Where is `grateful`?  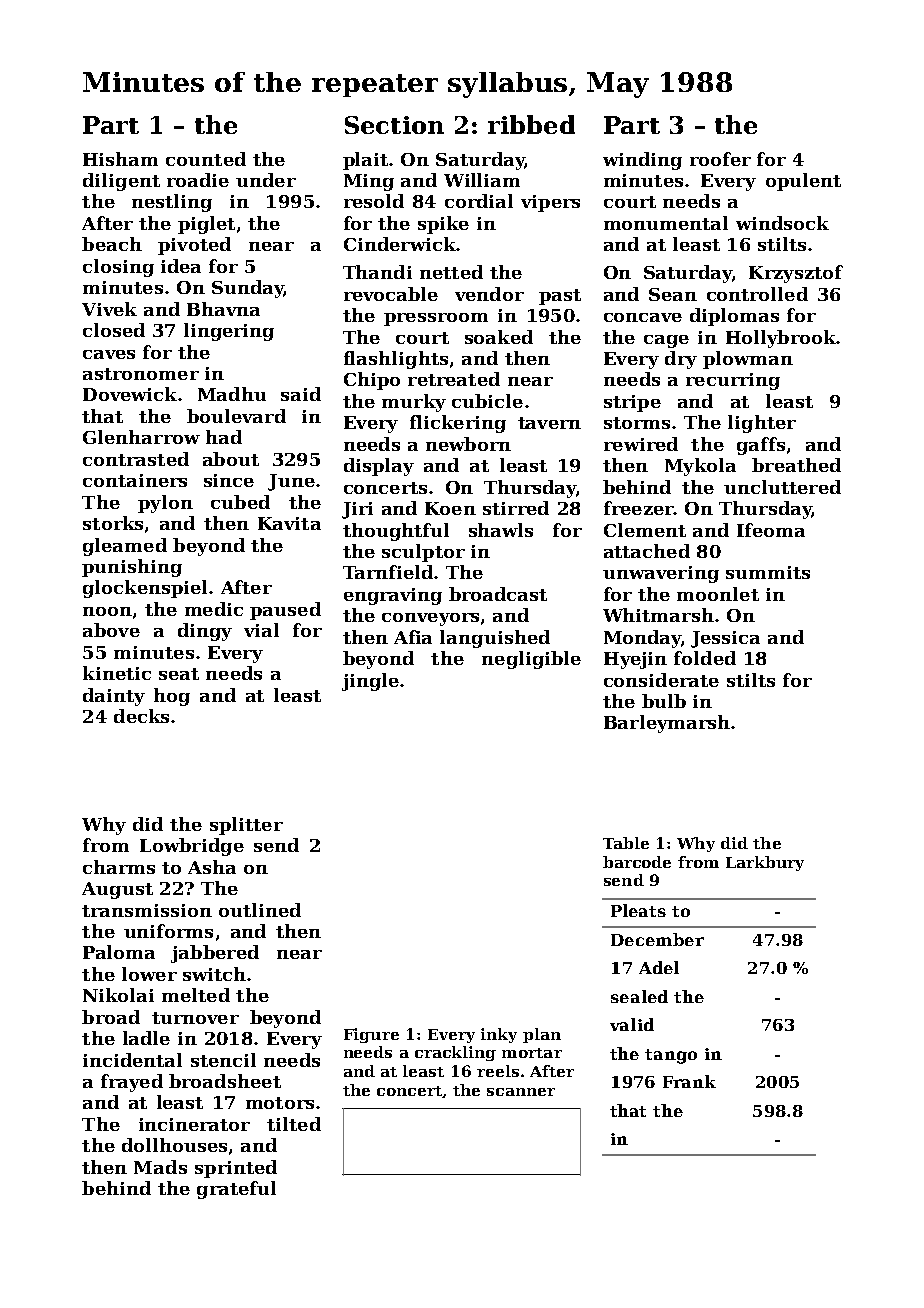
grateful is located at coordinates (236, 1190).
